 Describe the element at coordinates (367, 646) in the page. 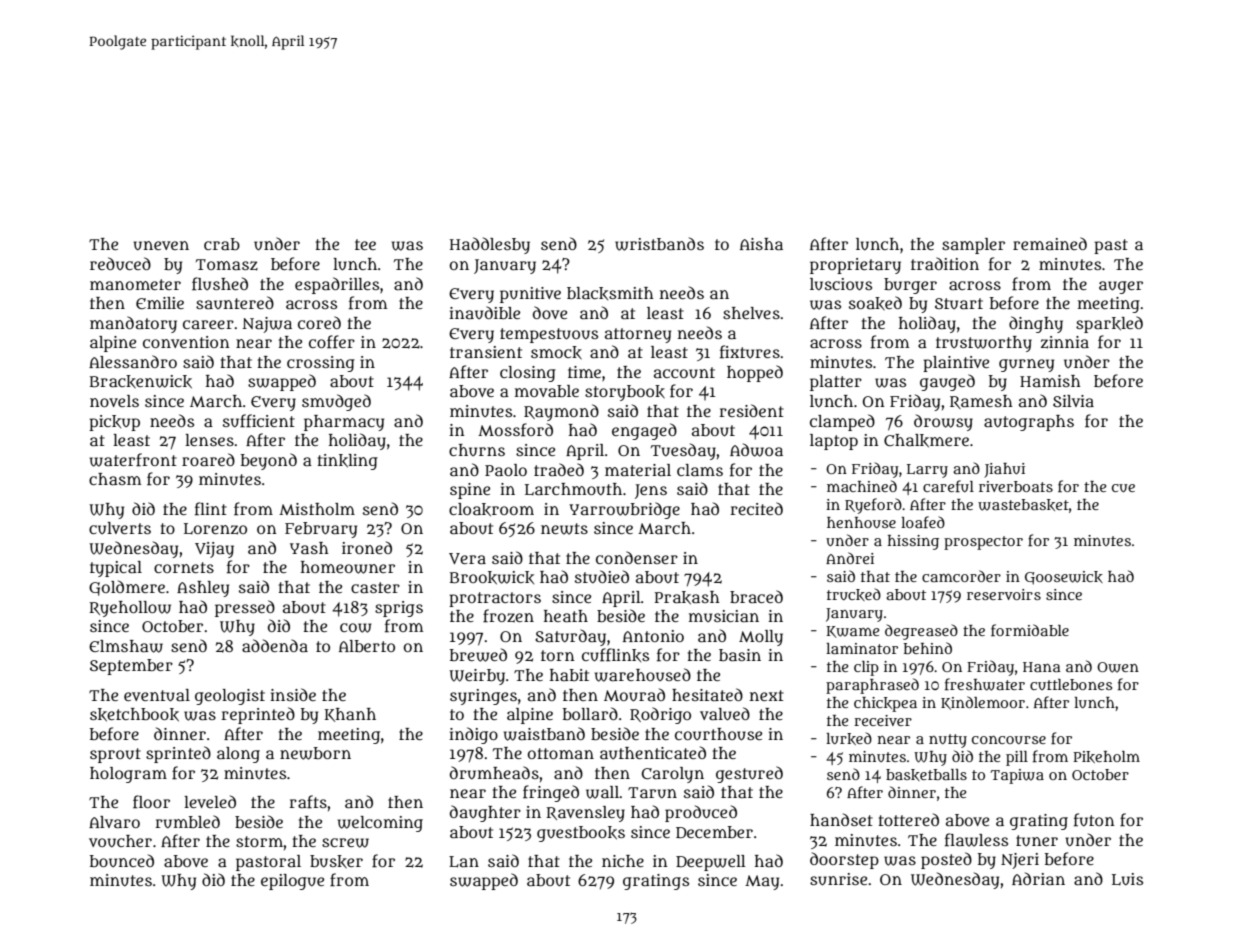

I see `Alberto` at that location.
